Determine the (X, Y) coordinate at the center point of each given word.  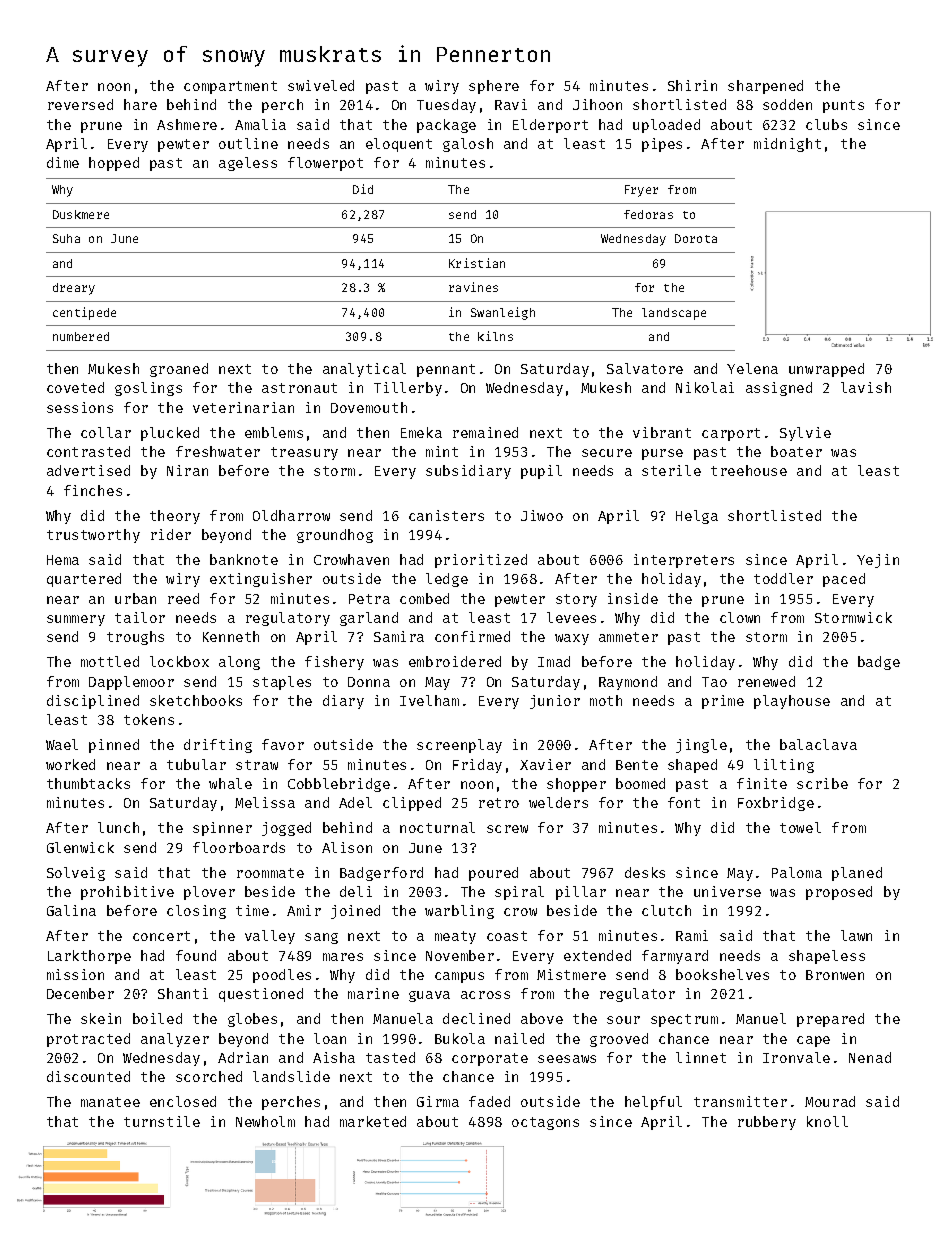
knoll (827, 1121)
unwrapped (826, 370)
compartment (230, 87)
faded (489, 1101)
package (446, 126)
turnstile (162, 1121)
